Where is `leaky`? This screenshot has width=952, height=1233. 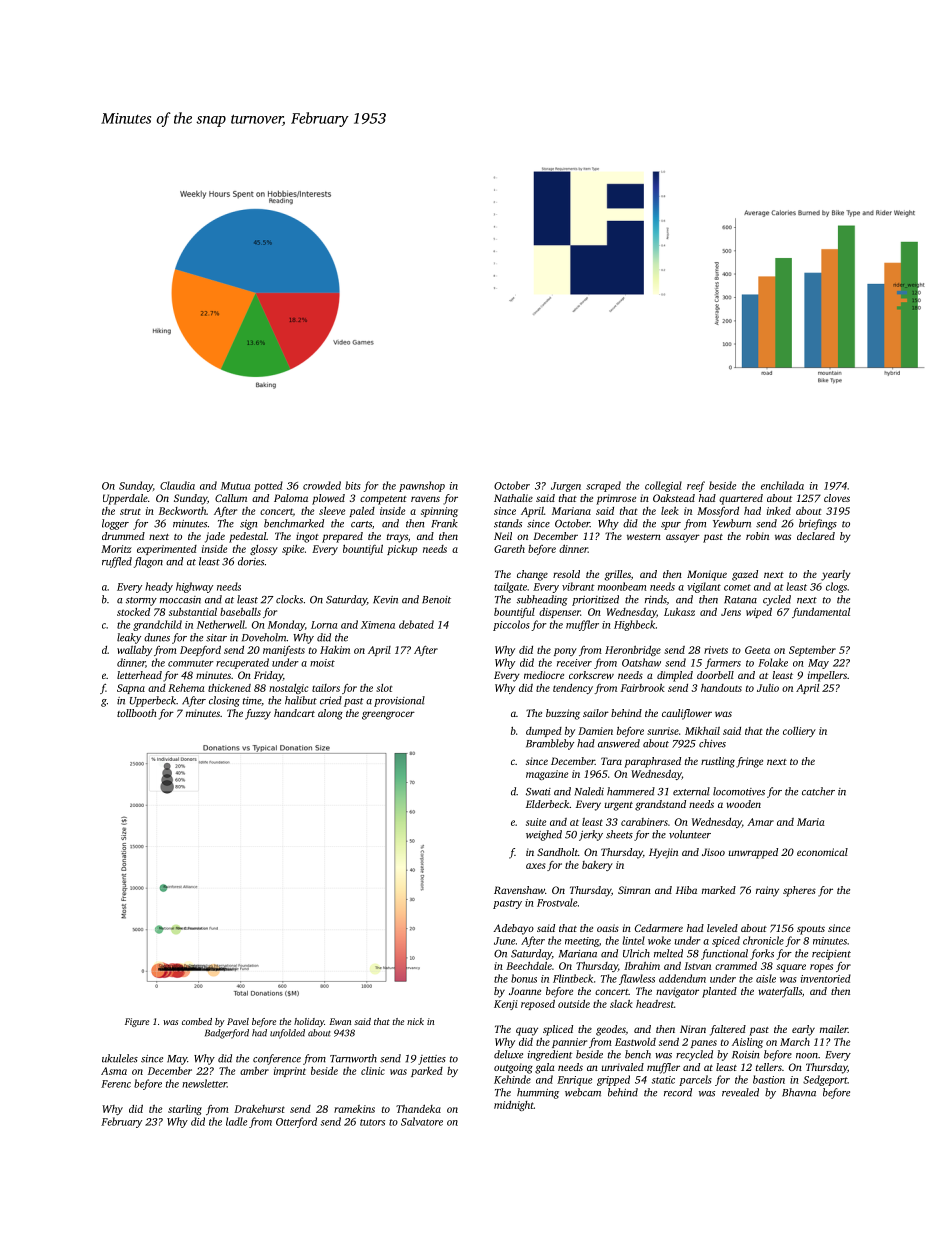 leaky is located at coordinates (129, 638).
